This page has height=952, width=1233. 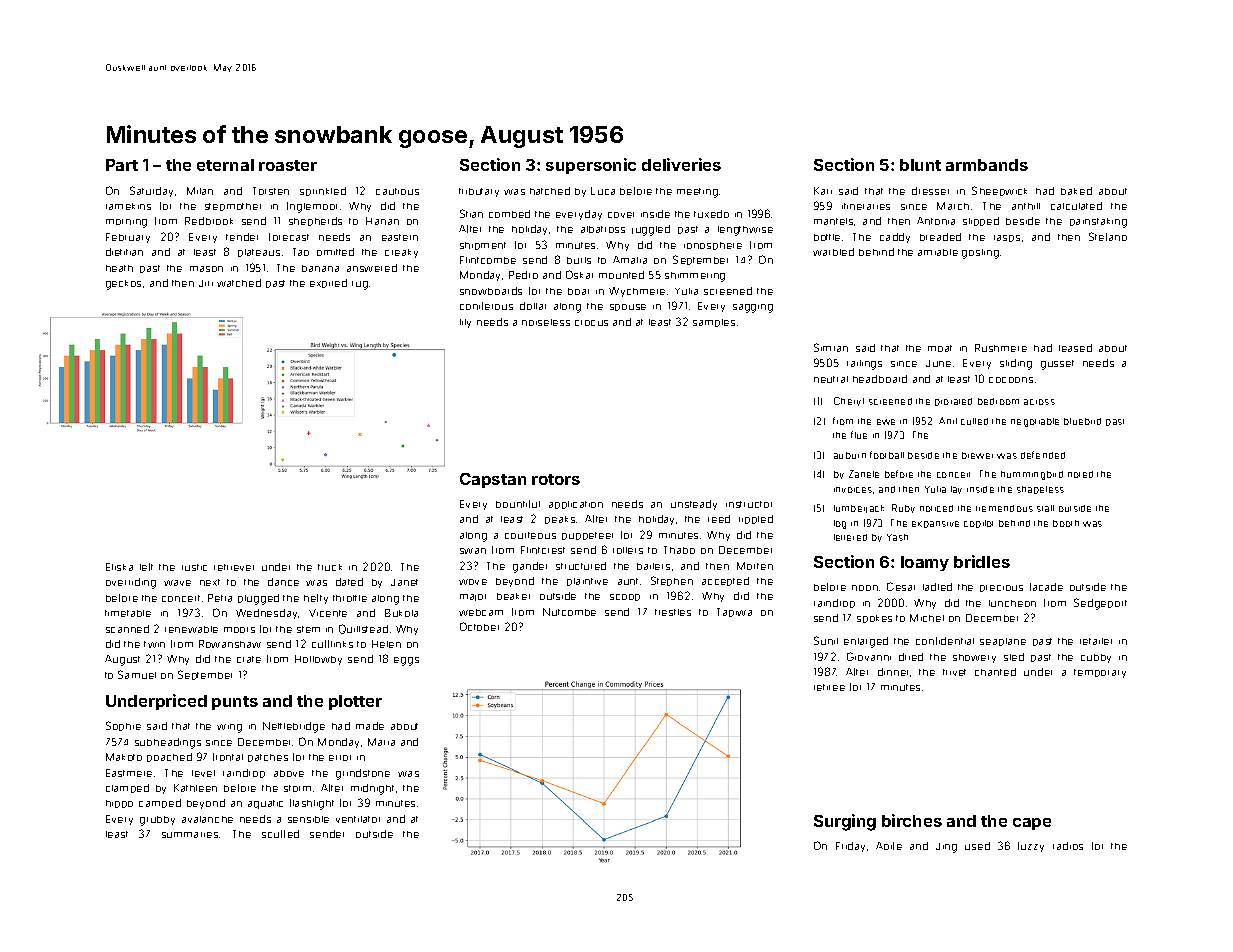 I want to click on summaries, so click(x=190, y=835).
